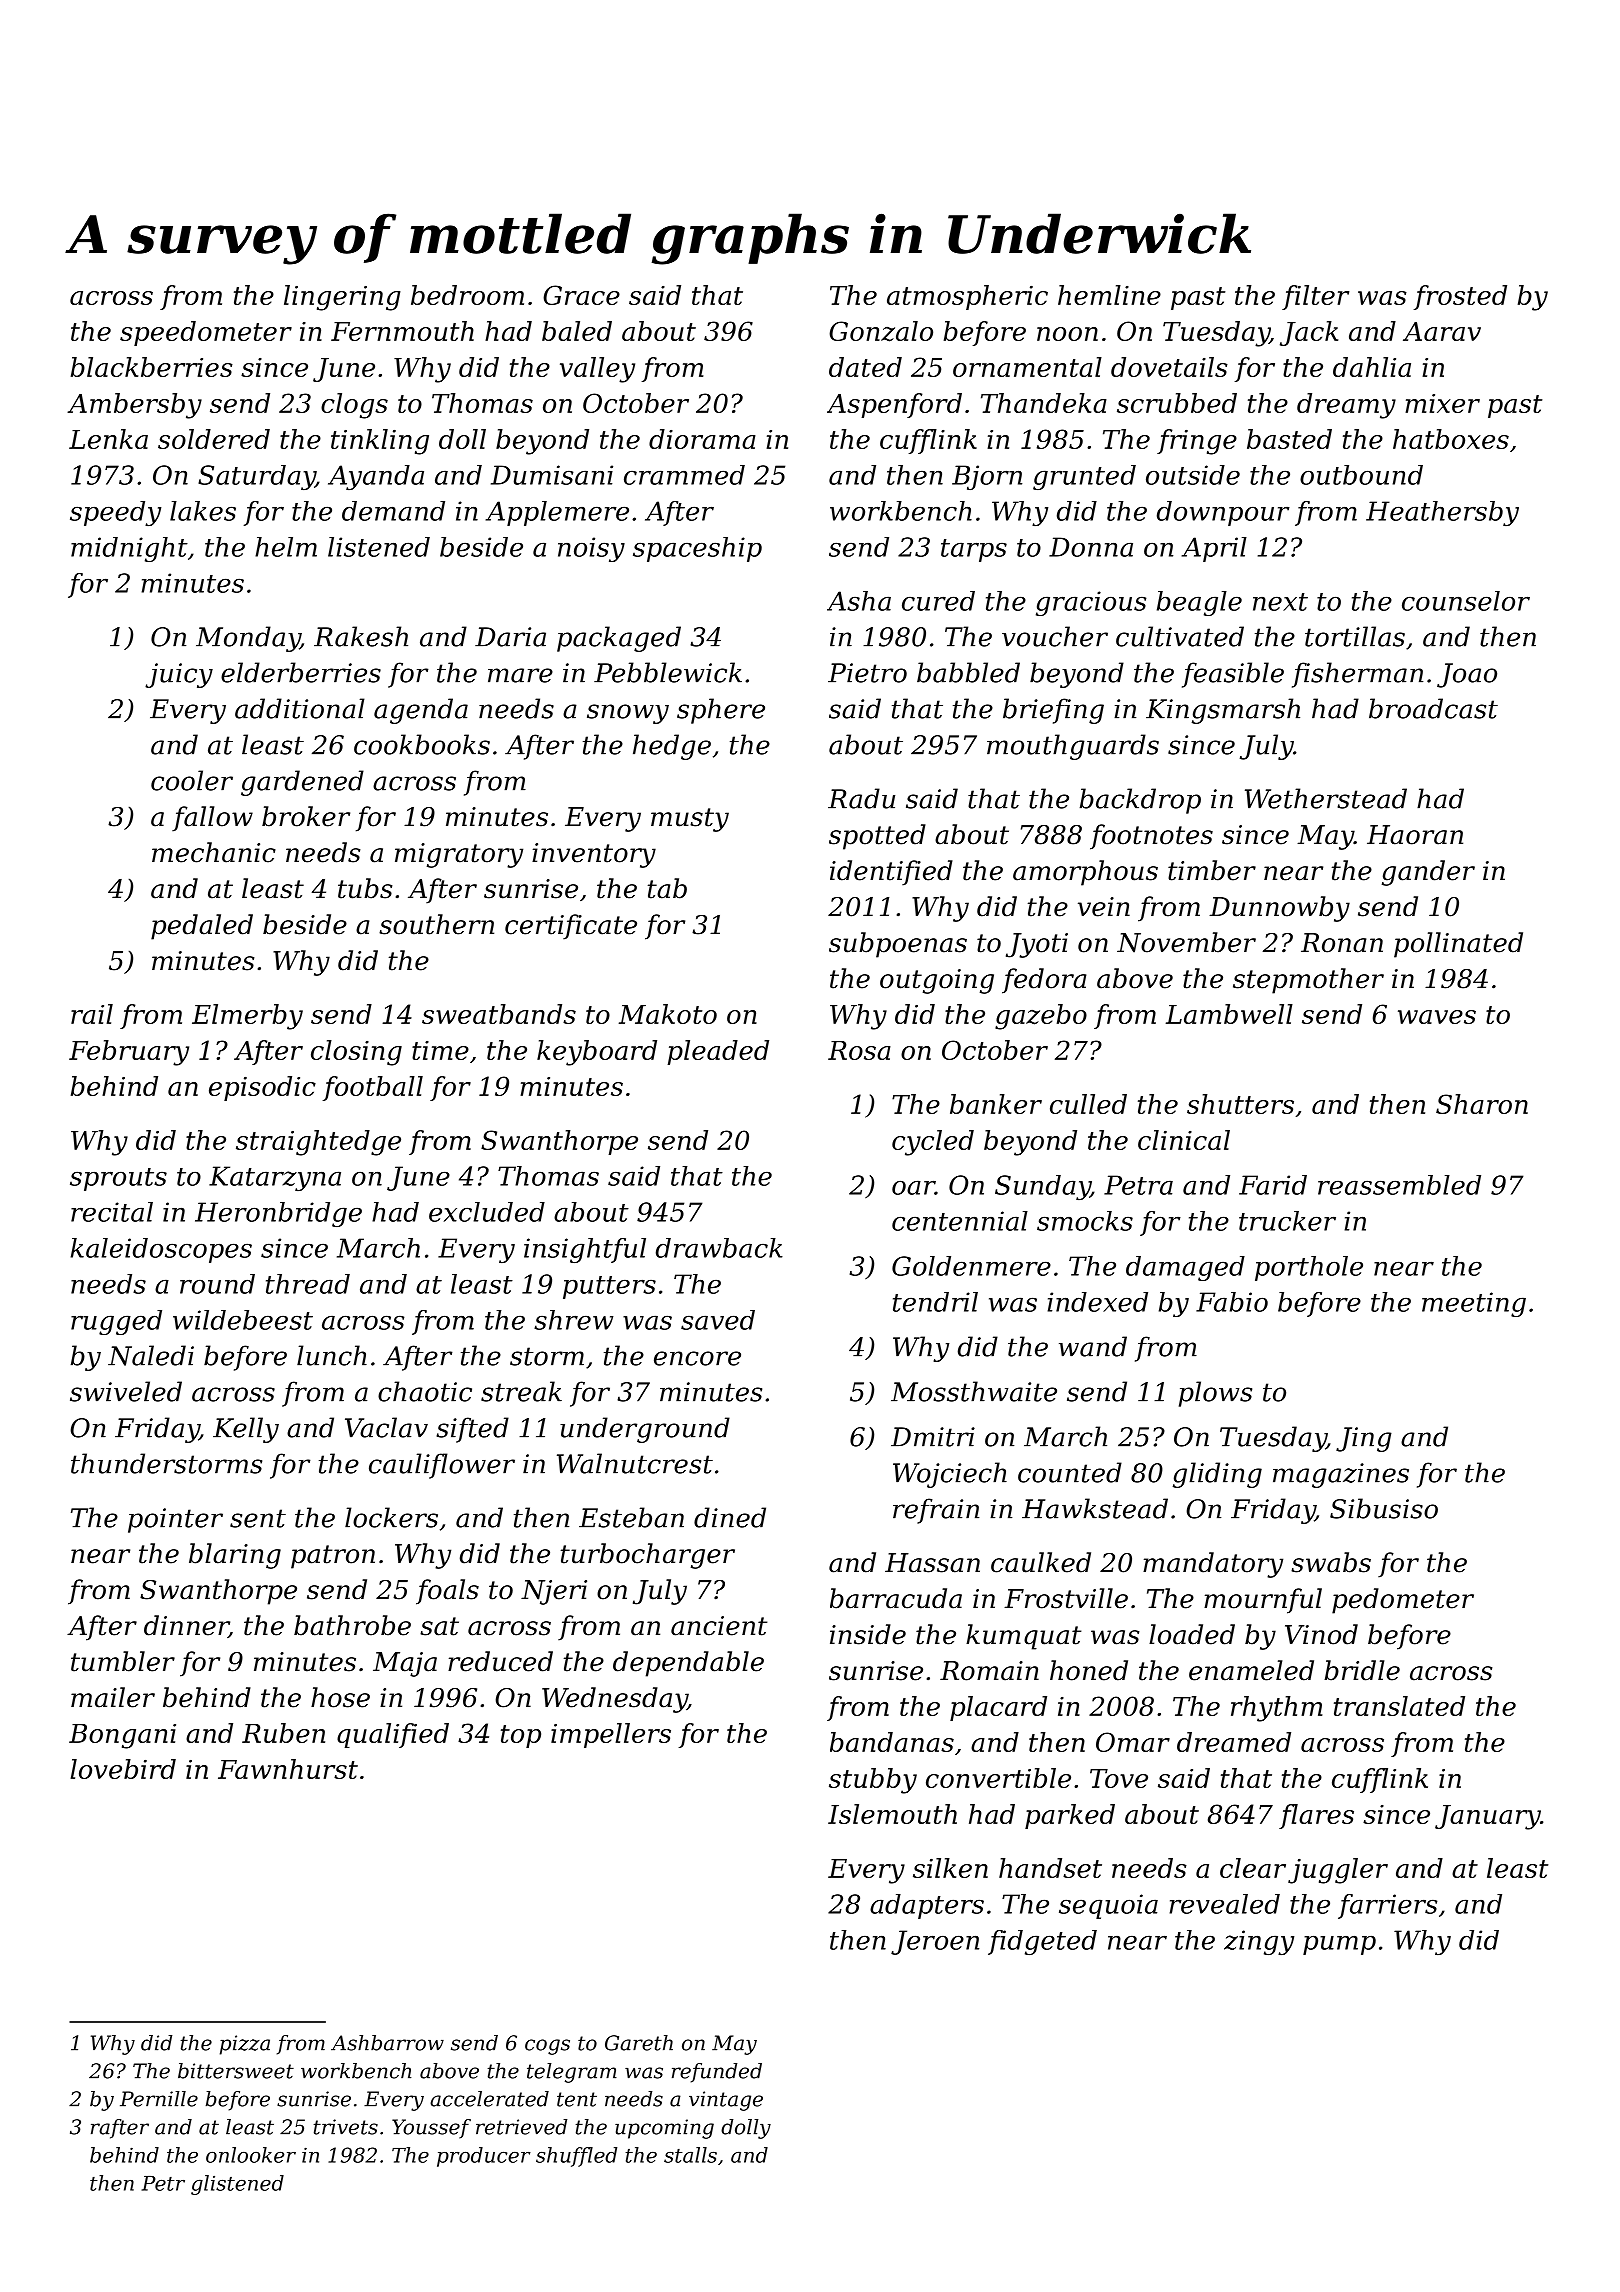 The height and width of the screenshot is (2292, 1620). Describe the element at coordinates (581, 295) in the screenshot. I see `Grace` at that location.
